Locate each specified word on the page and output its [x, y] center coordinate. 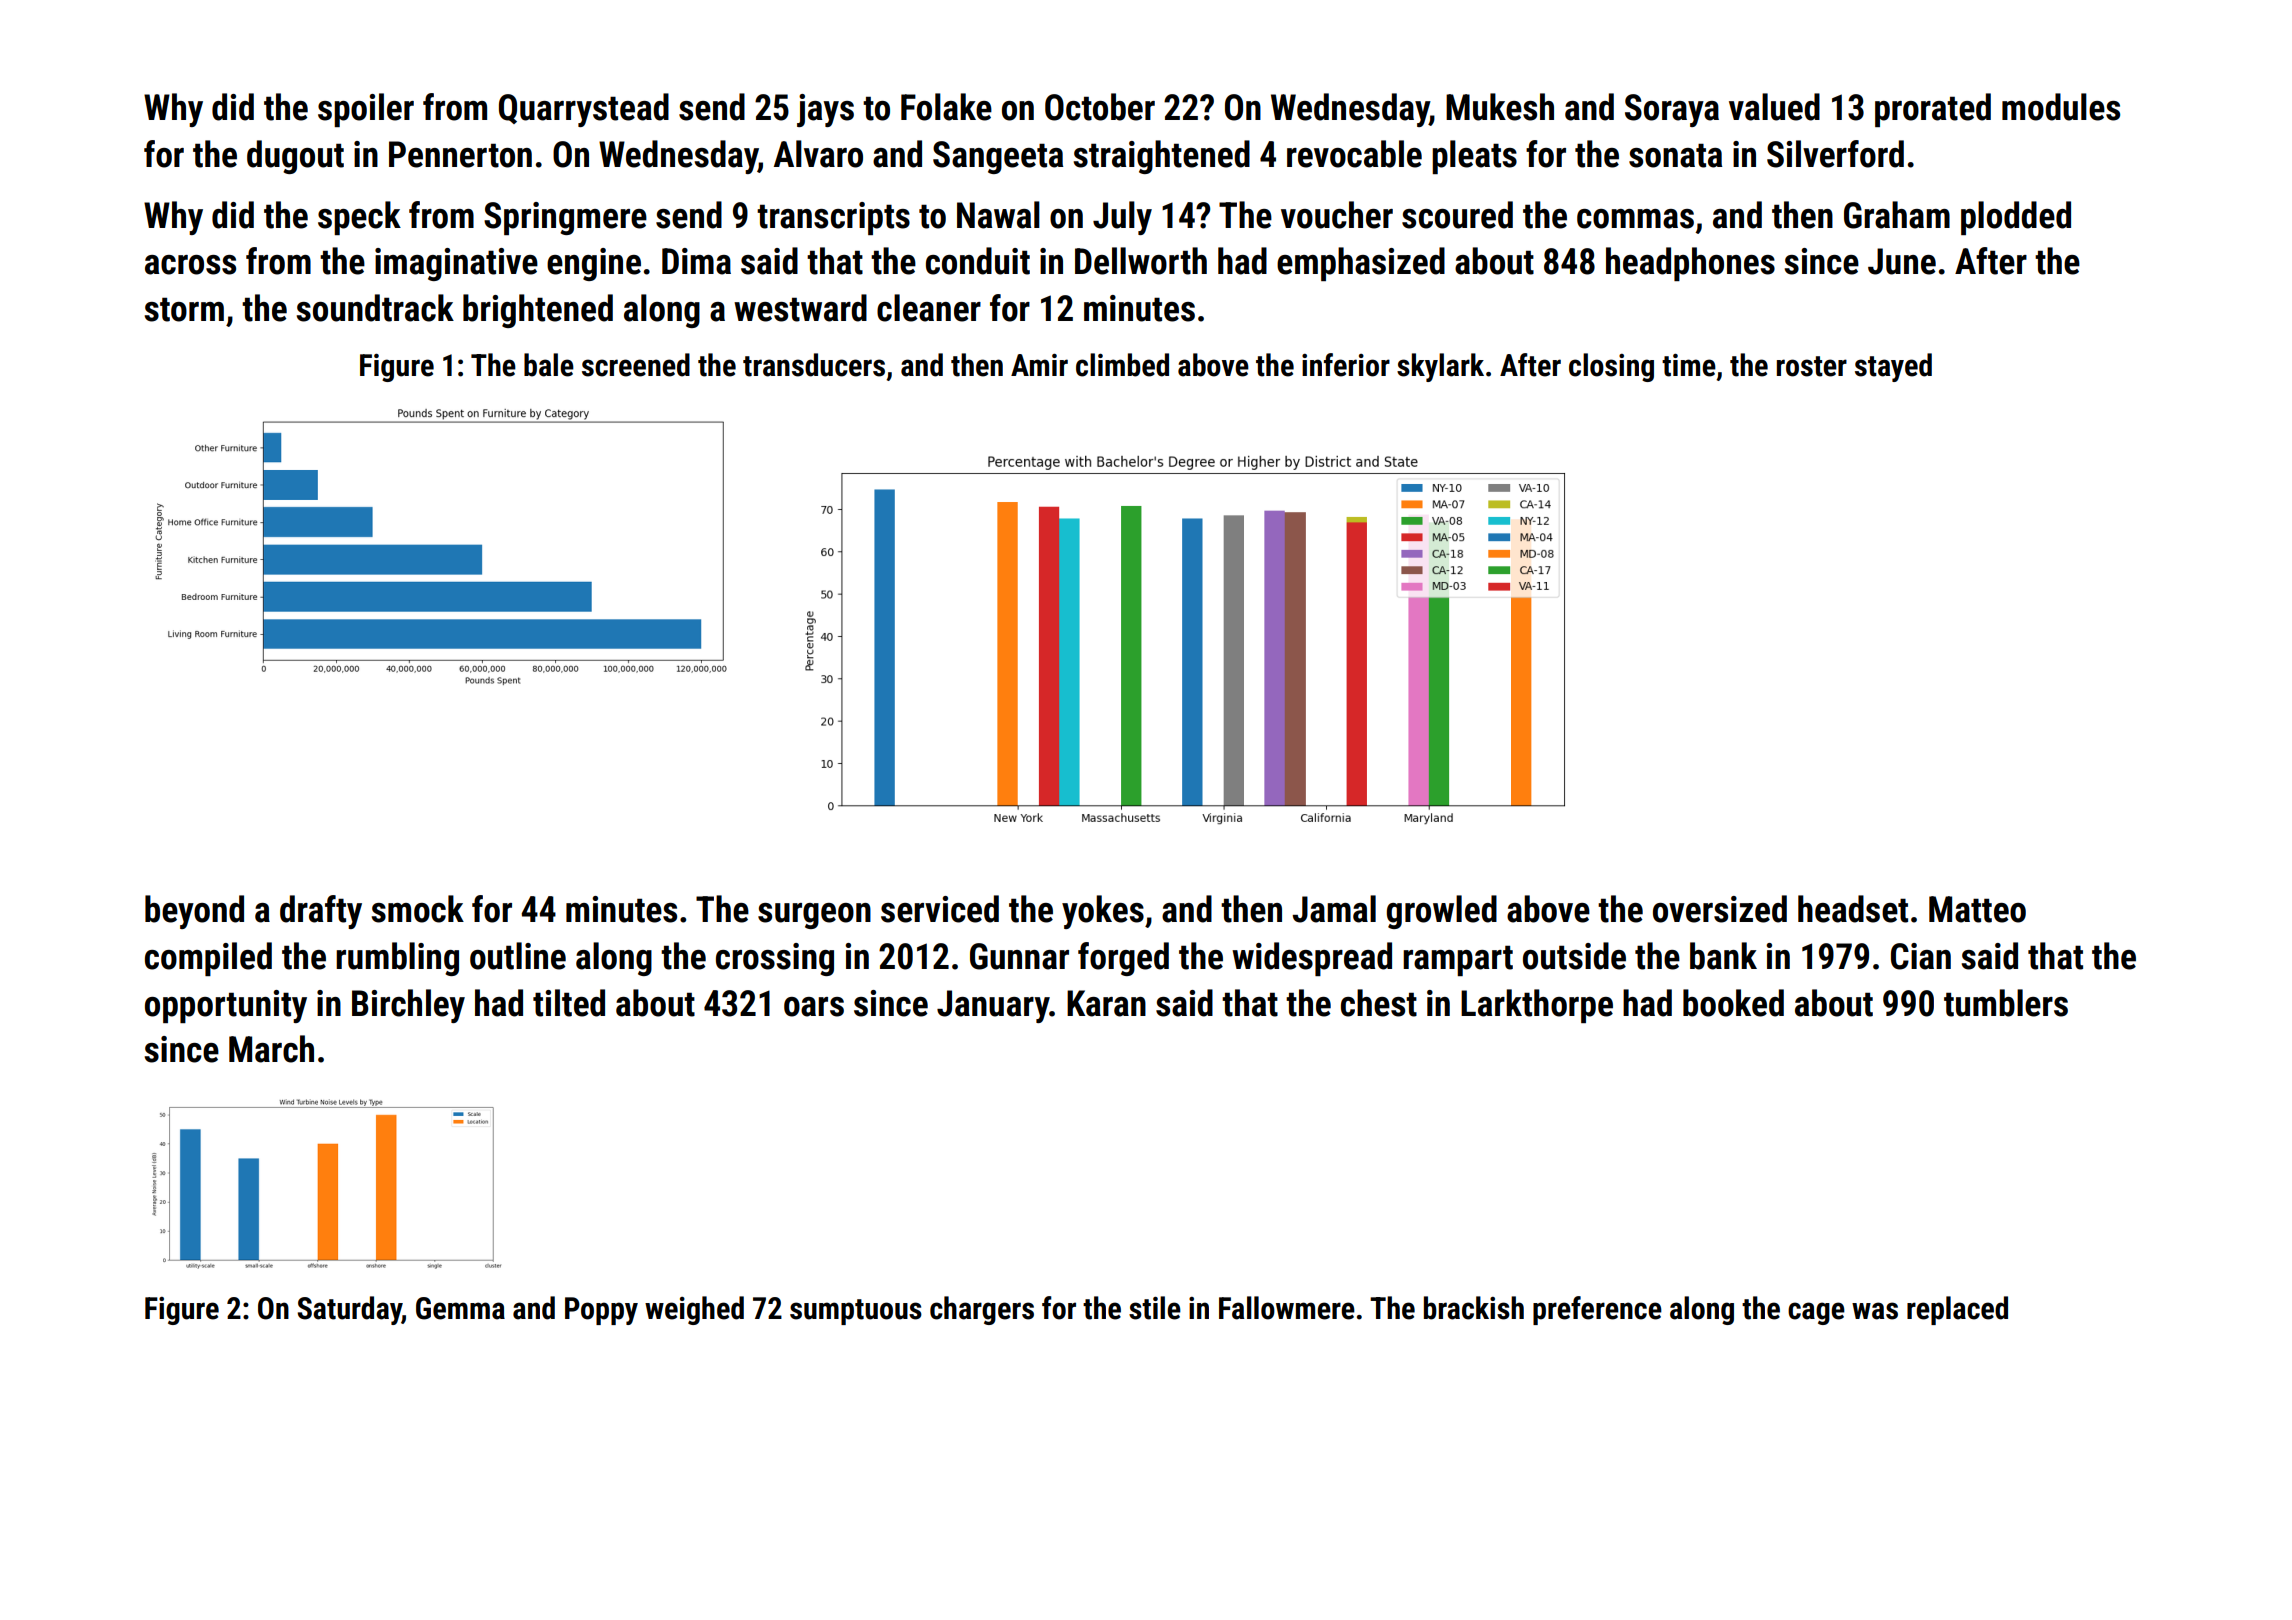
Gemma [460, 1308]
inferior [1346, 365]
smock [418, 909]
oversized [1720, 909]
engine [594, 264]
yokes [1103, 912]
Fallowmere [1287, 1308]
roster [1812, 366]
